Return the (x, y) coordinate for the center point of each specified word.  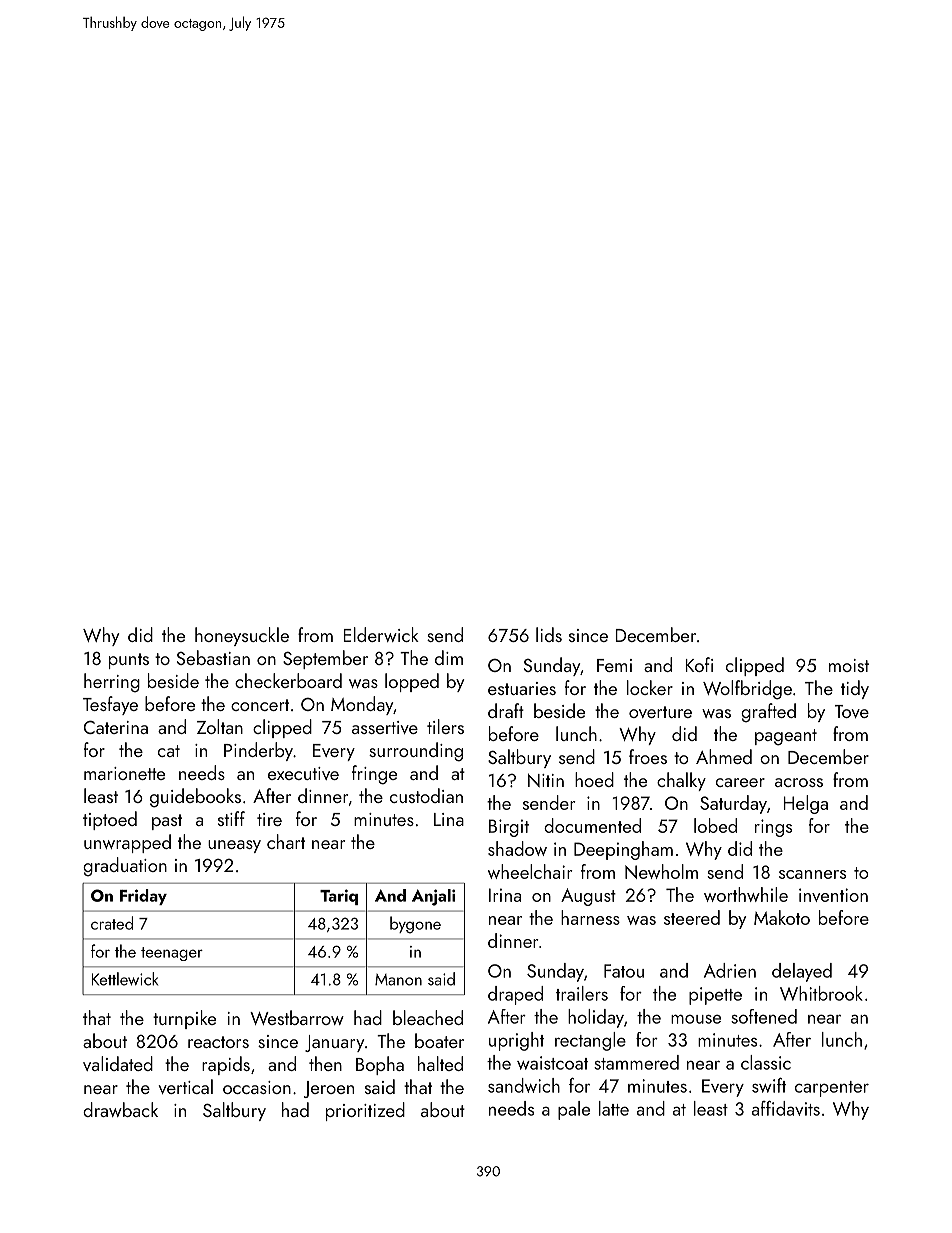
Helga (805, 804)
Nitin (546, 780)
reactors (218, 1042)
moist (849, 665)
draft (506, 710)
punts (129, 661)
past (167, 822)
